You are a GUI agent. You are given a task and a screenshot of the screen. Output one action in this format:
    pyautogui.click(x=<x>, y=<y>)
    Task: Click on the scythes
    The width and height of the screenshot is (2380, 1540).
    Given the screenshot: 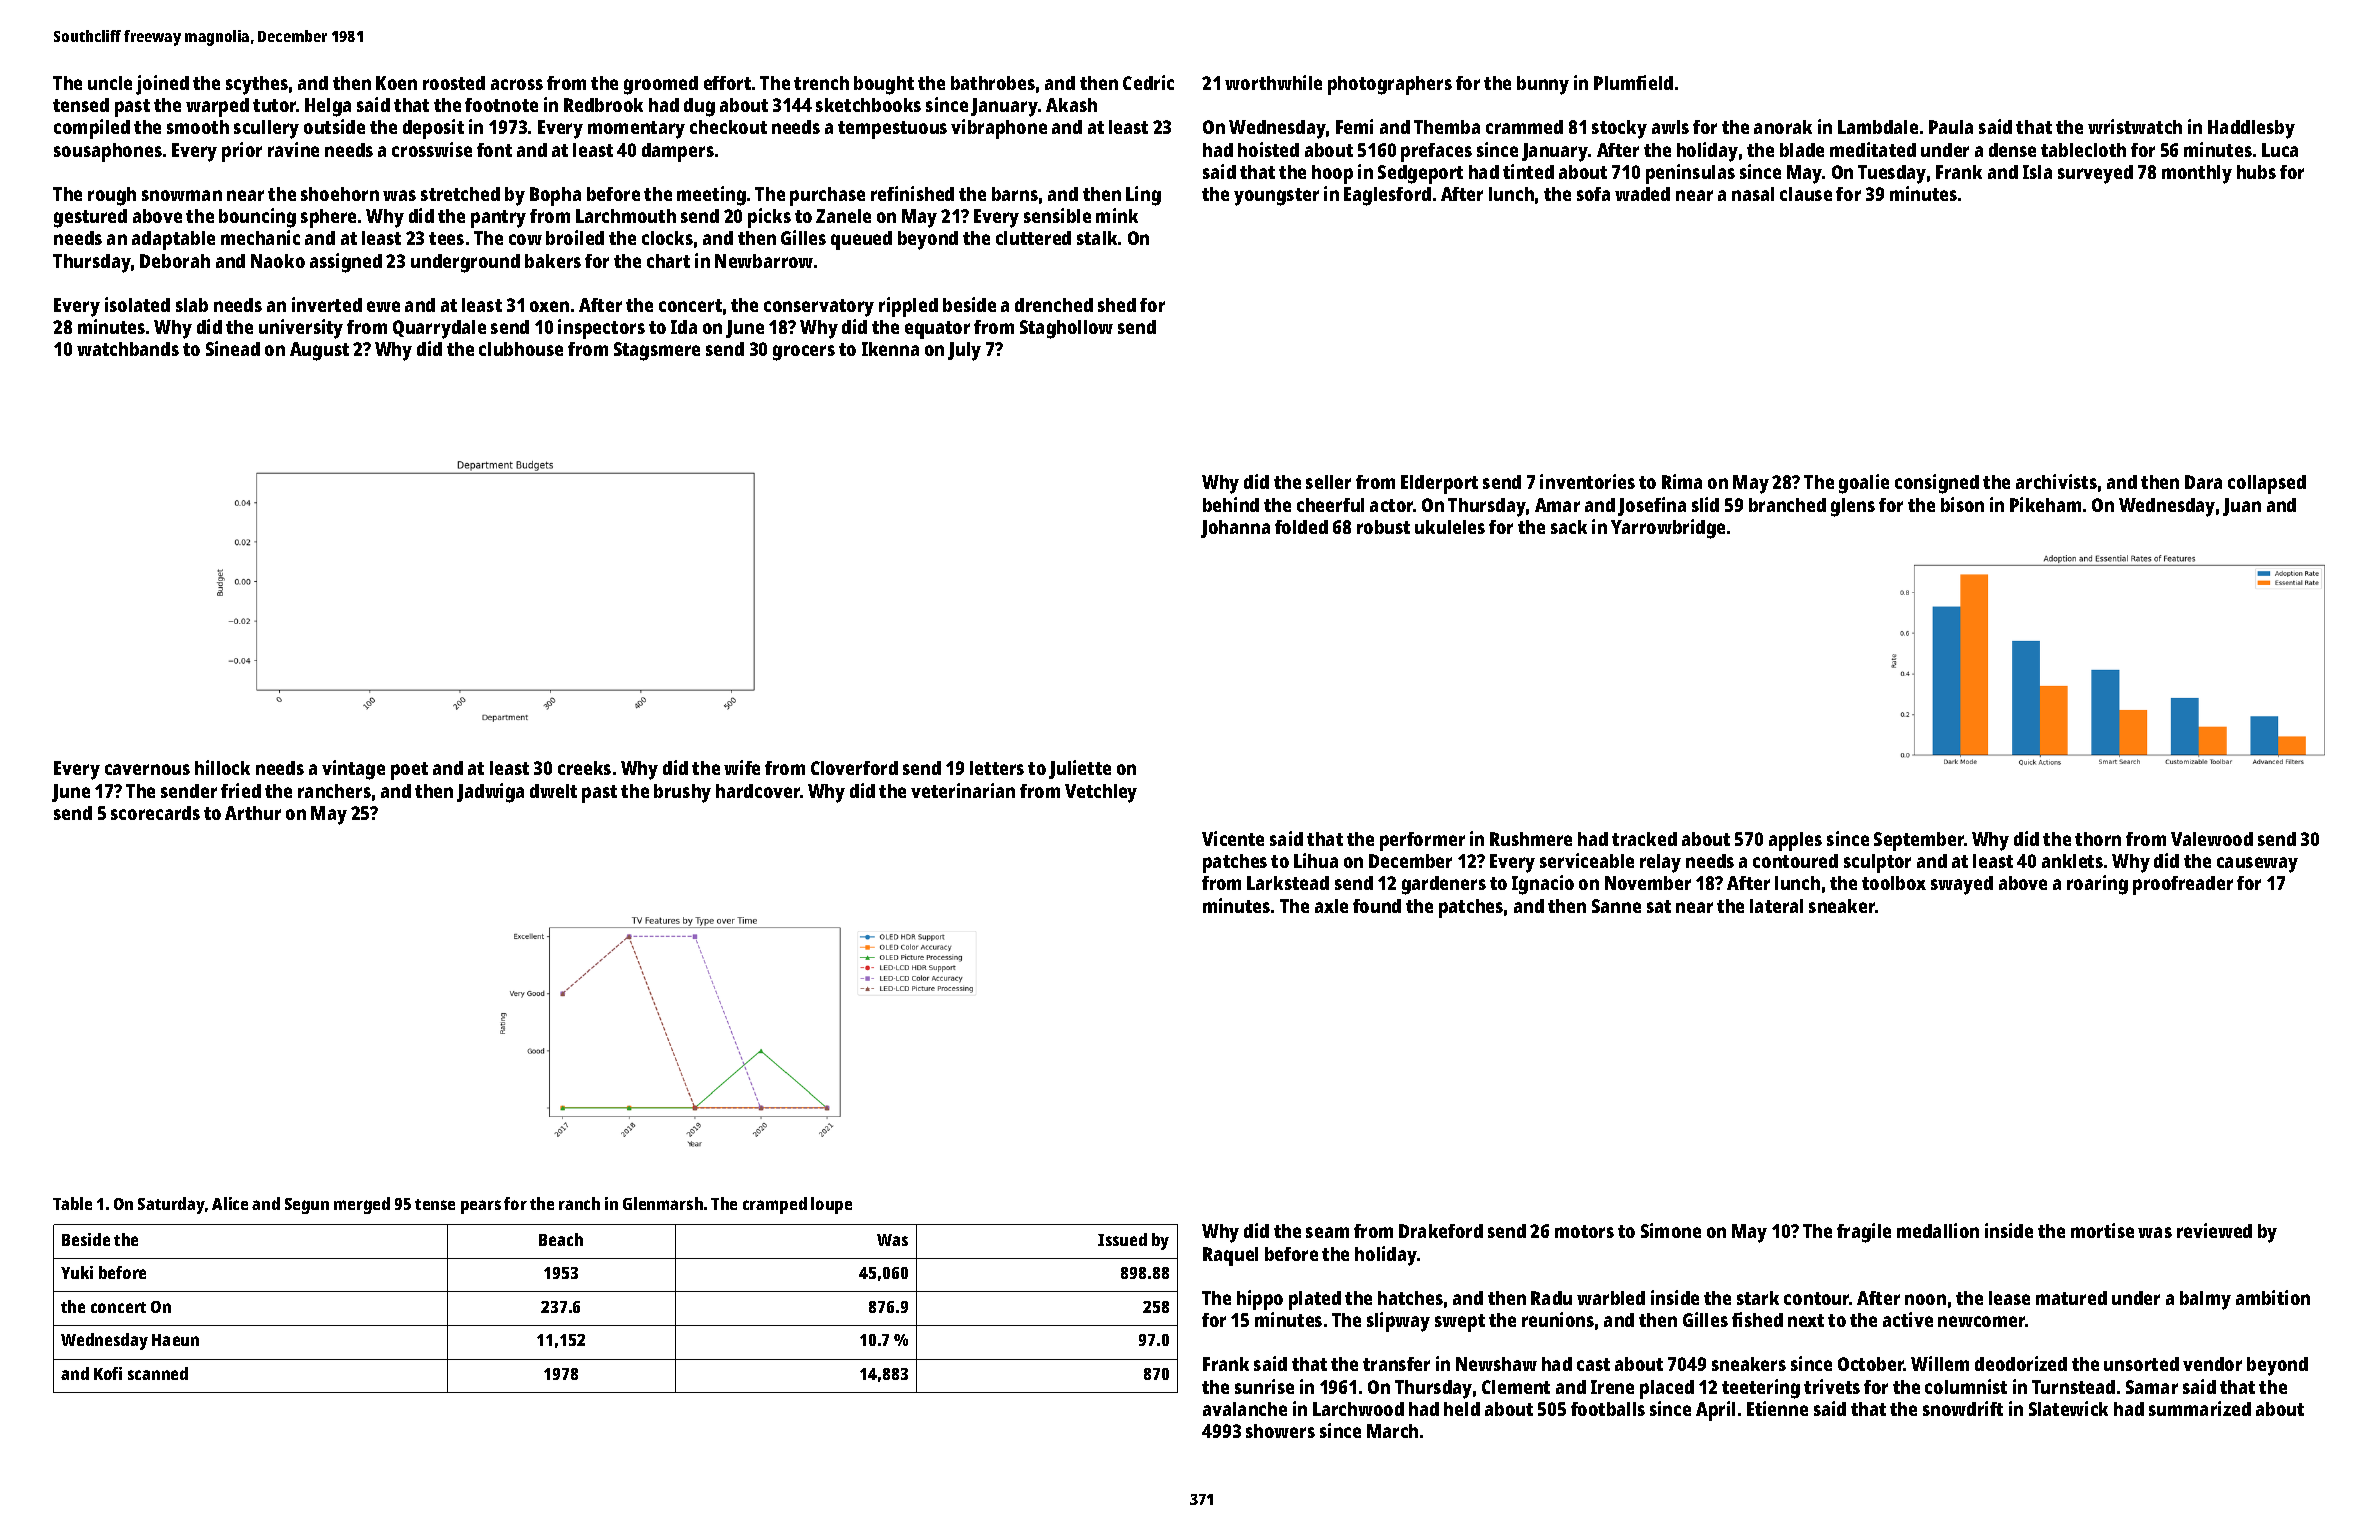 What is the action you would take?
    pyautogui.click(x=257, y=85)
